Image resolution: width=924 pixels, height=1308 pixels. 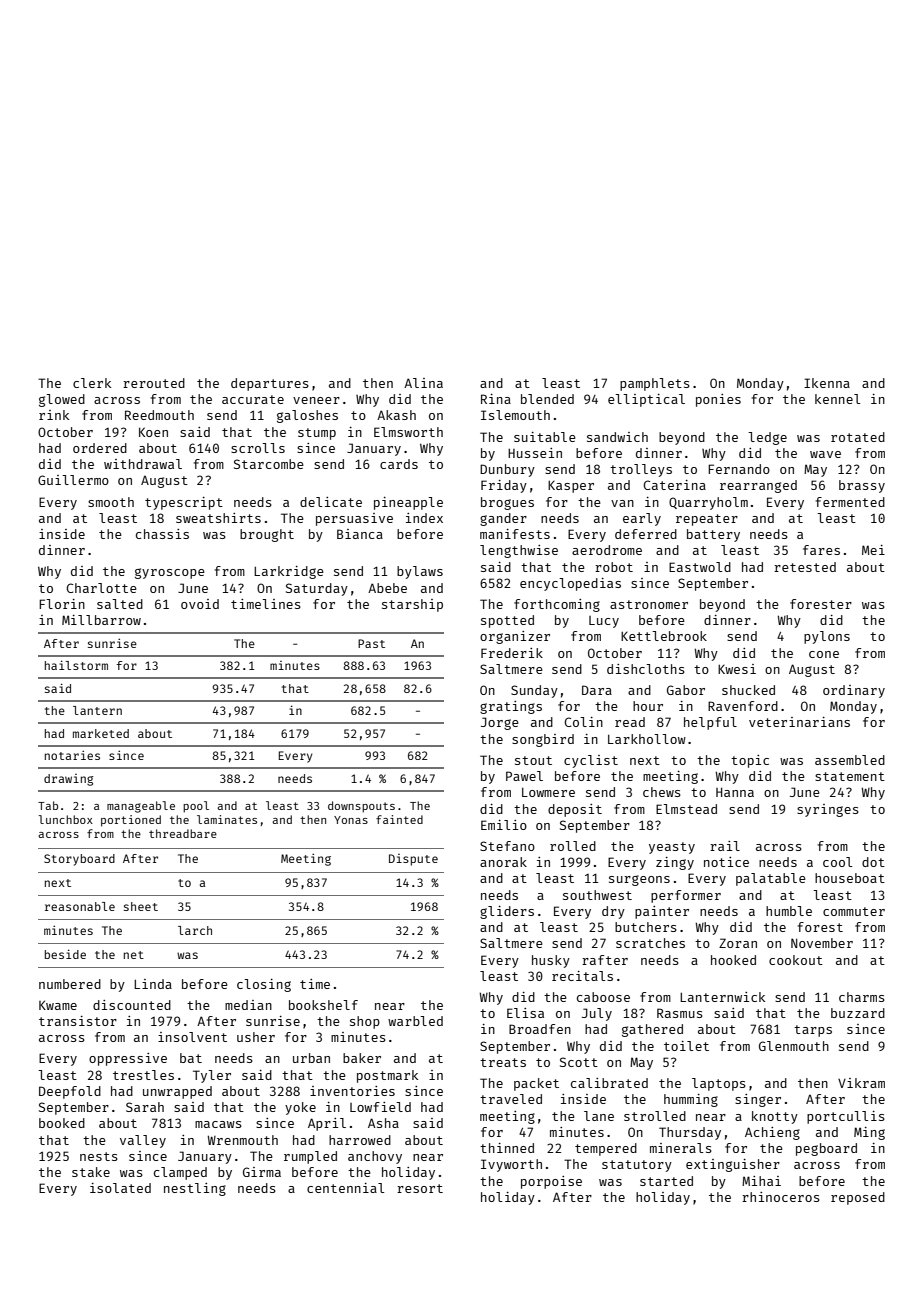 I want to click on larch, so click(x=195, y=930).
